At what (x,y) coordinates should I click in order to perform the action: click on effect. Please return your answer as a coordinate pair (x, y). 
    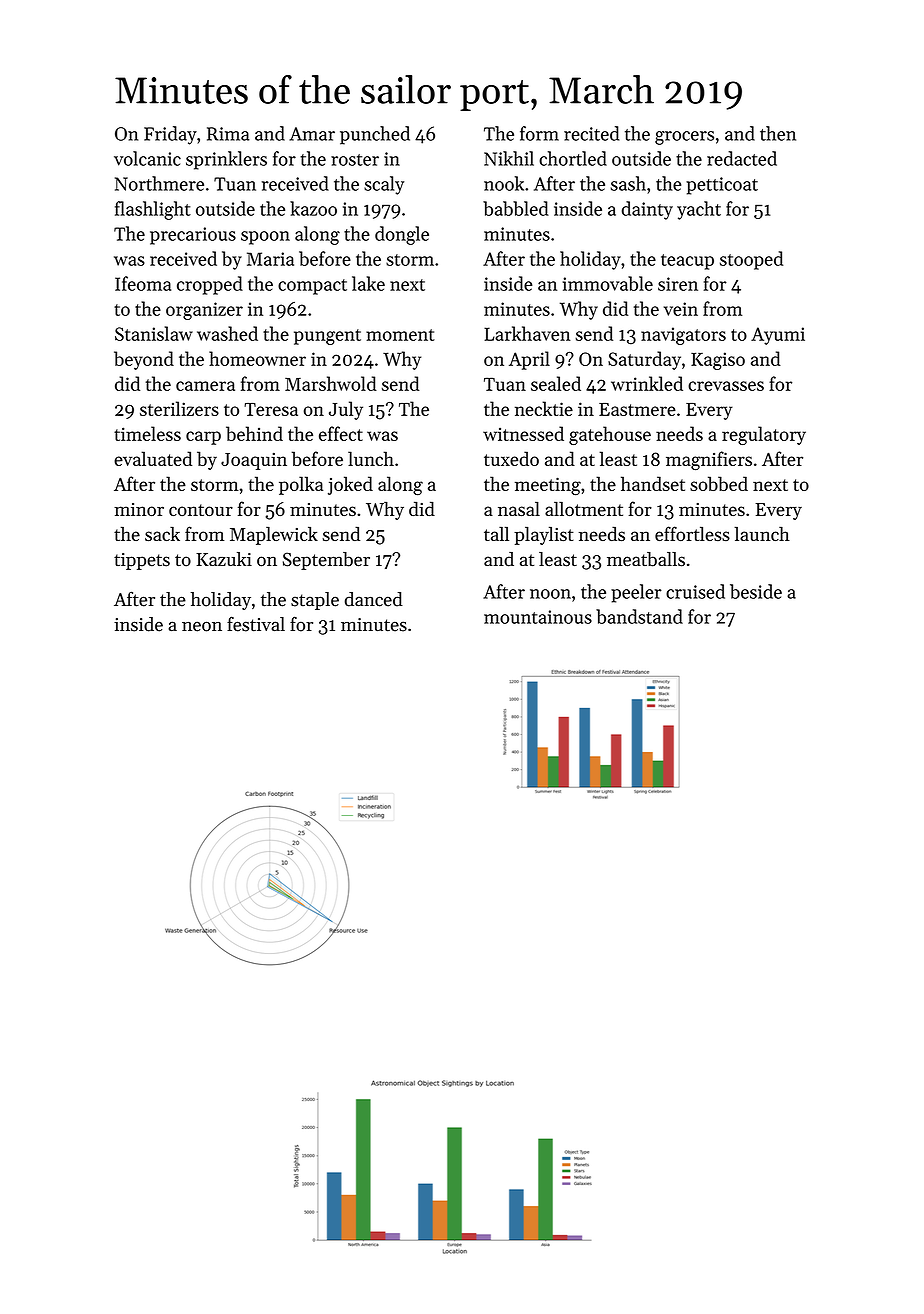
    Looking at the image, I should click on (341, 433).
